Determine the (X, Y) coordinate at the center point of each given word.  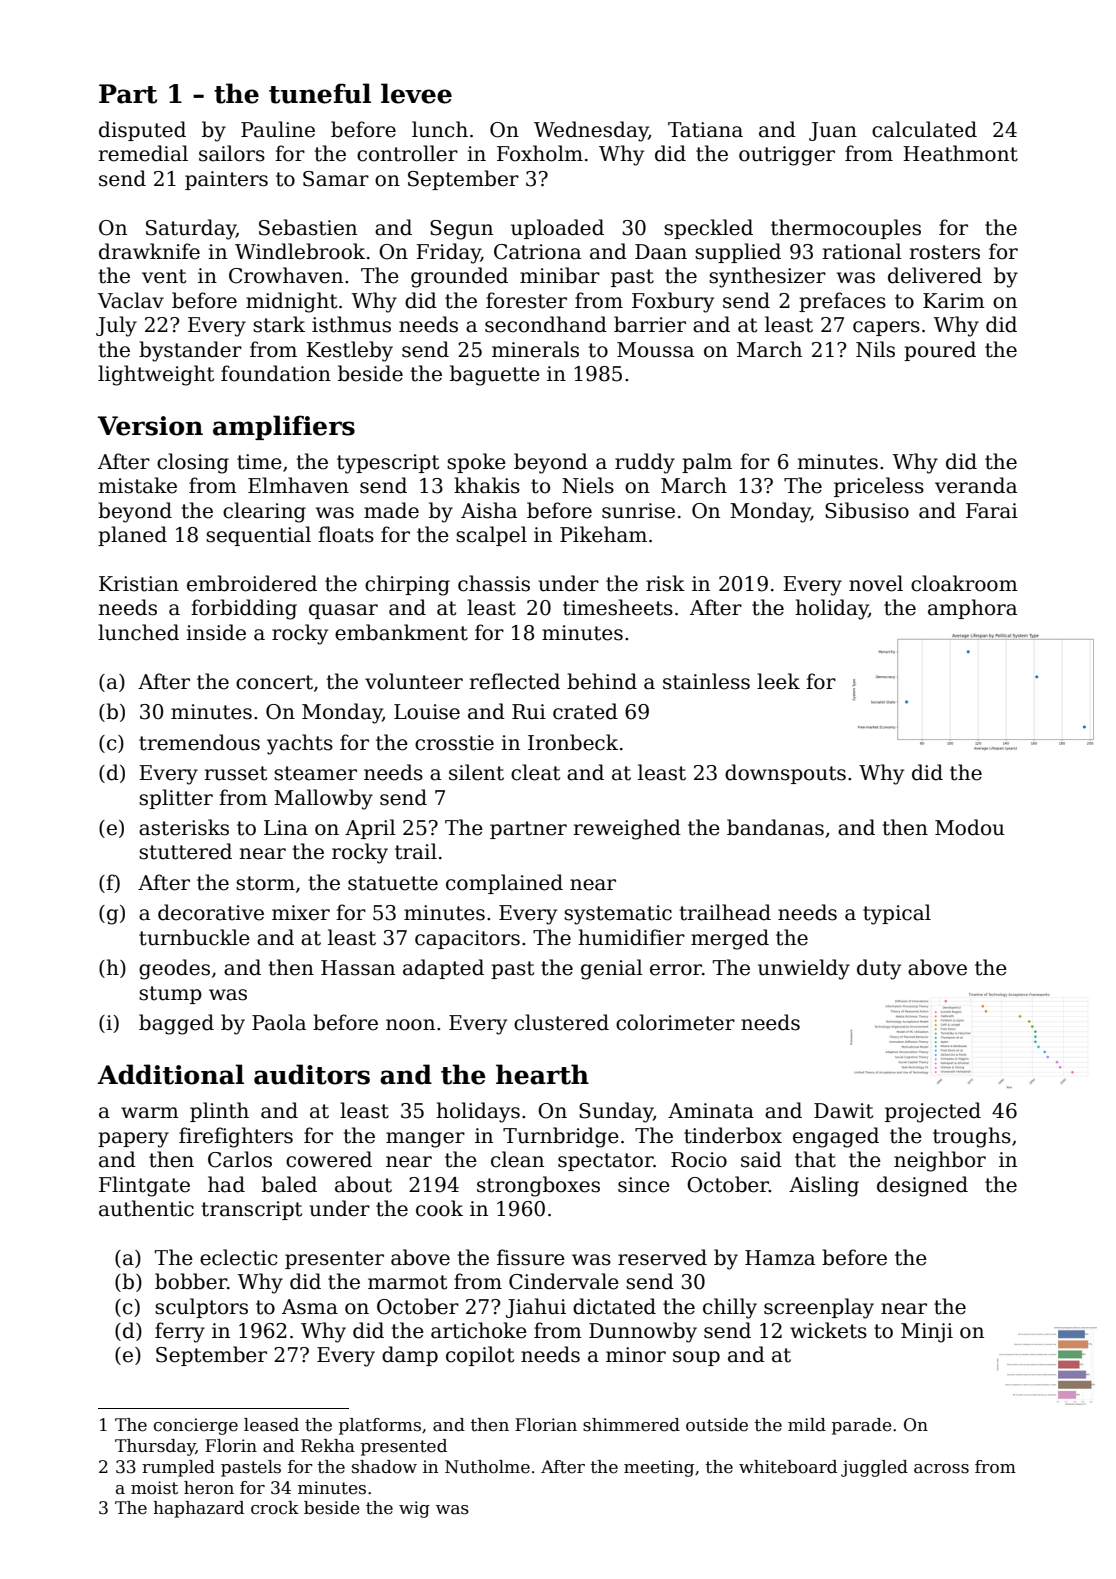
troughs (972, 1137)
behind (602, 681)
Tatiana (705, 130)
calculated (924, 129)
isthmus (351, 324)
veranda (976, 485)
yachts (300, 744)
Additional (170, 1074)
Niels (588, 485)
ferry (180, 1332)
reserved (662, 1257)
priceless (879, 487)
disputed (142, 131)
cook (439, 1208)
